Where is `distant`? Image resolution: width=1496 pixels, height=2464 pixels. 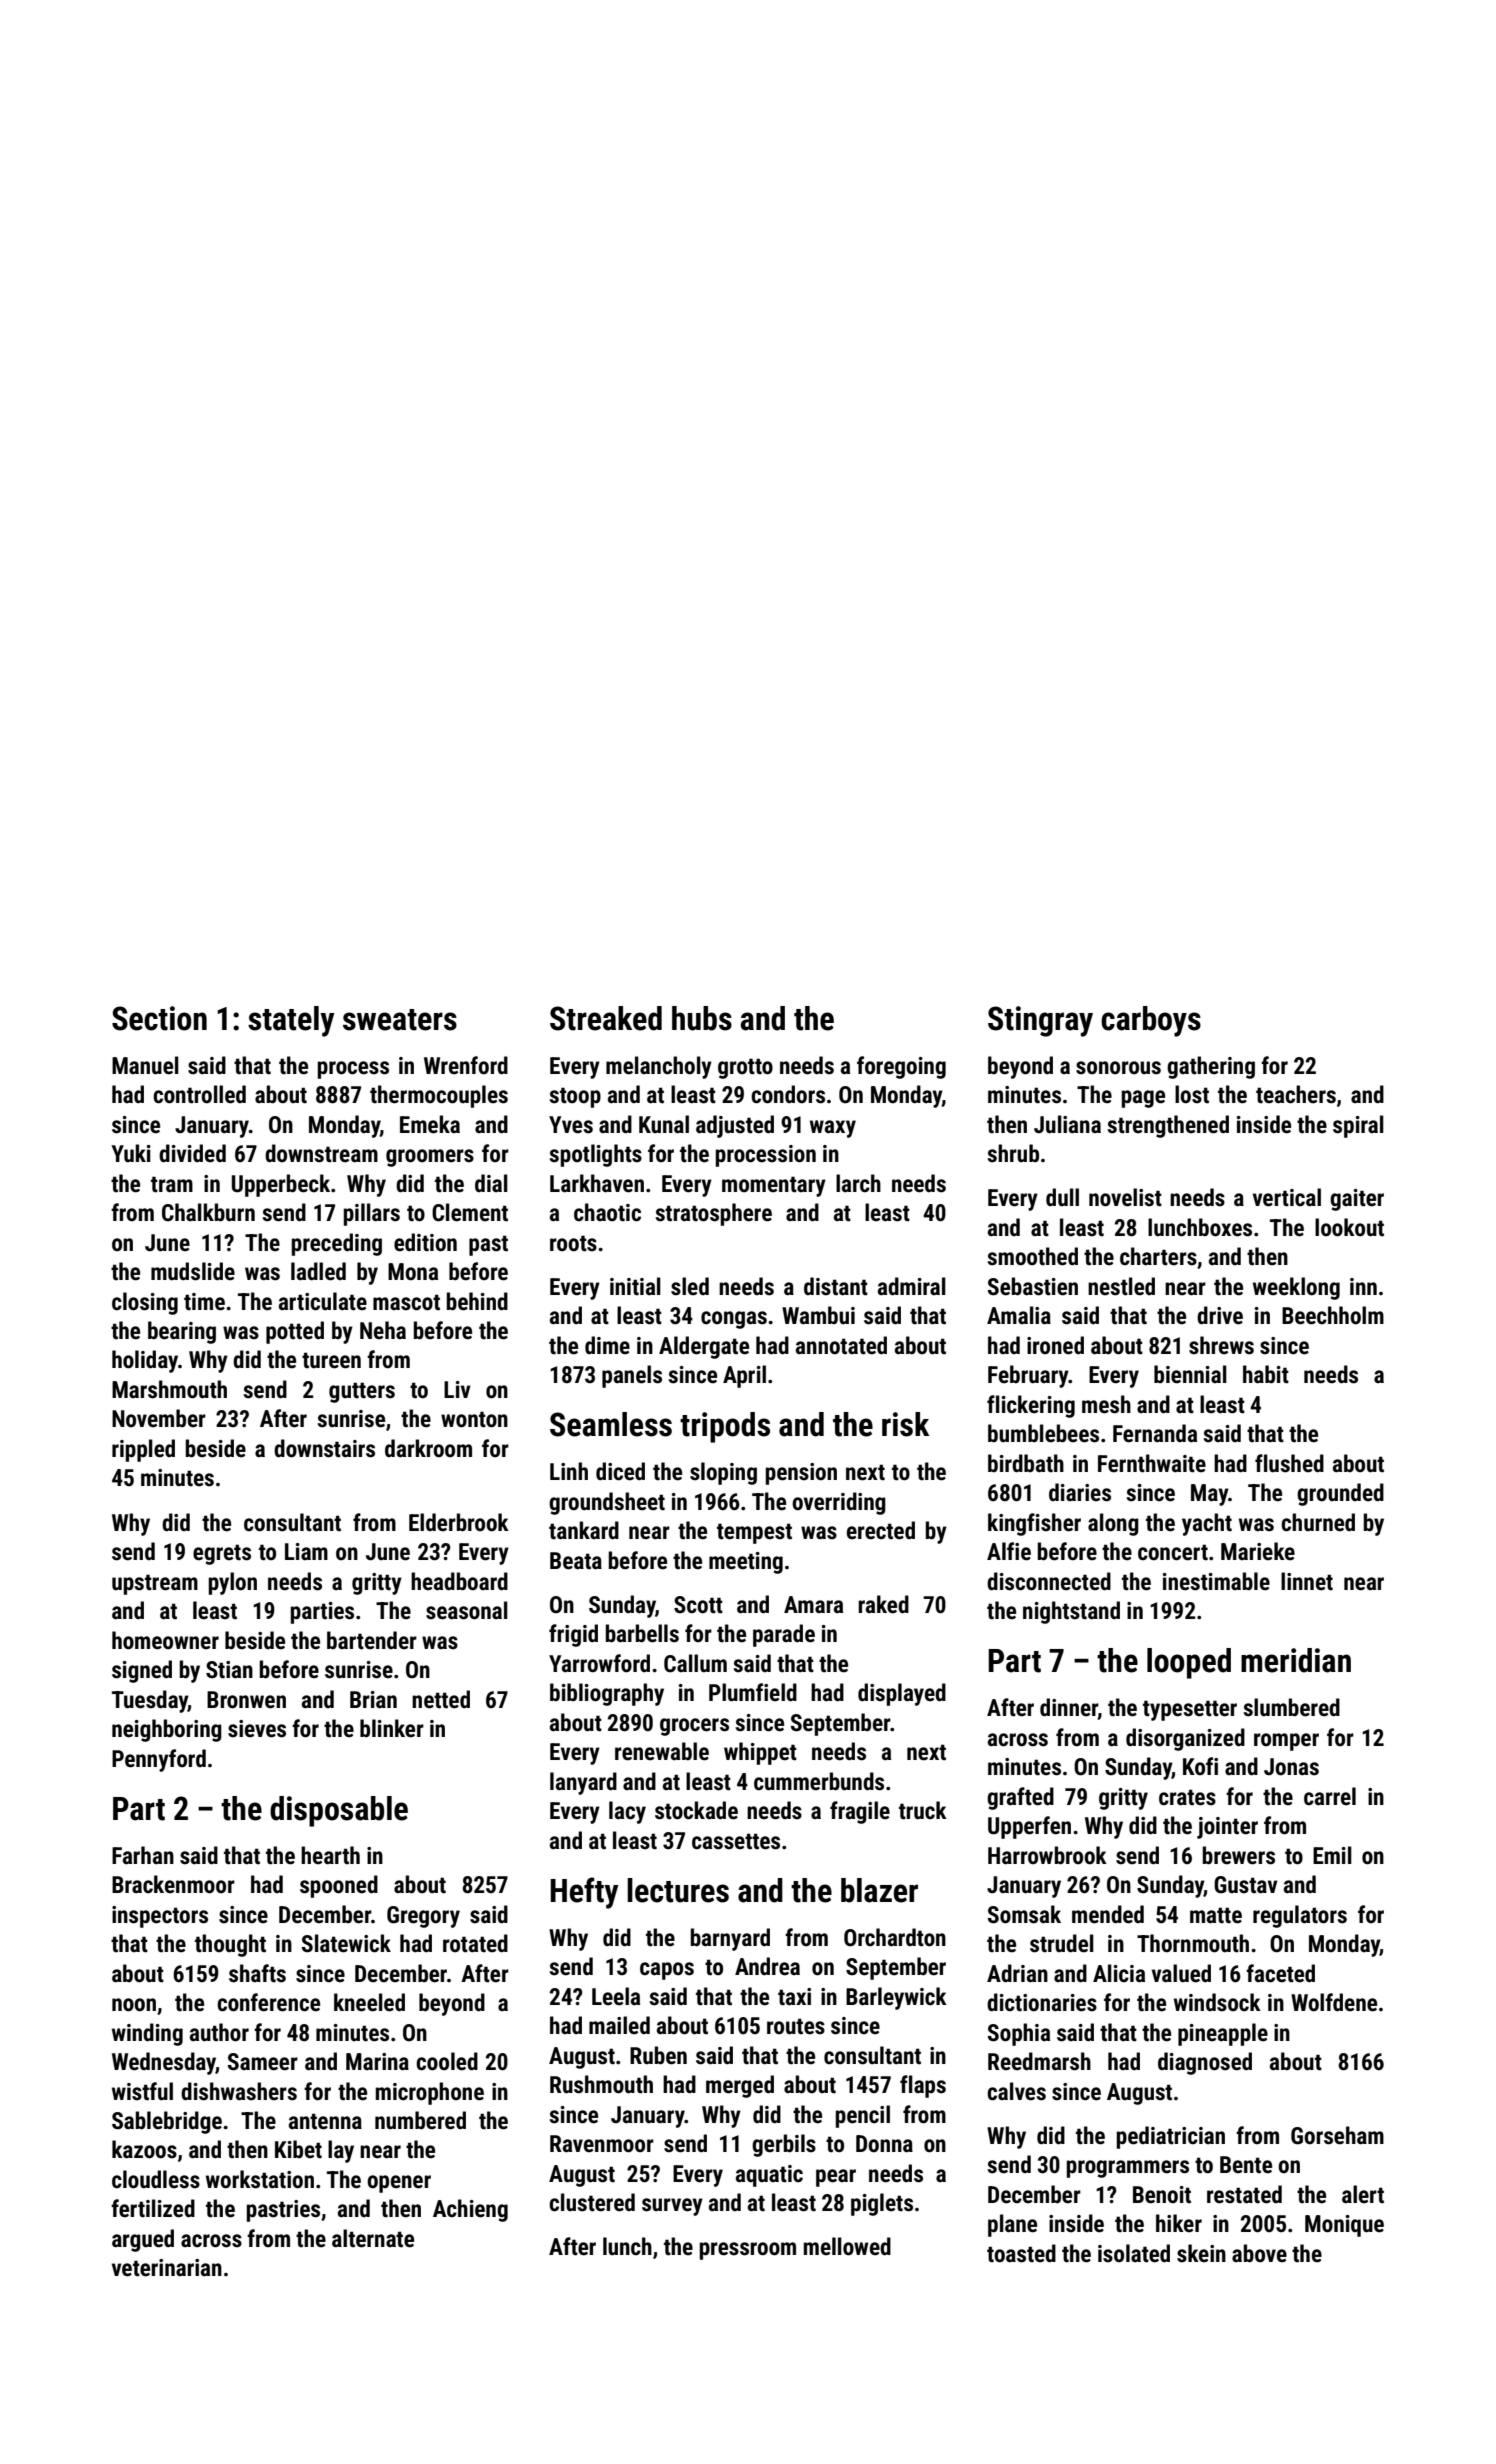
distant is located at coordinates (836, 1286).
